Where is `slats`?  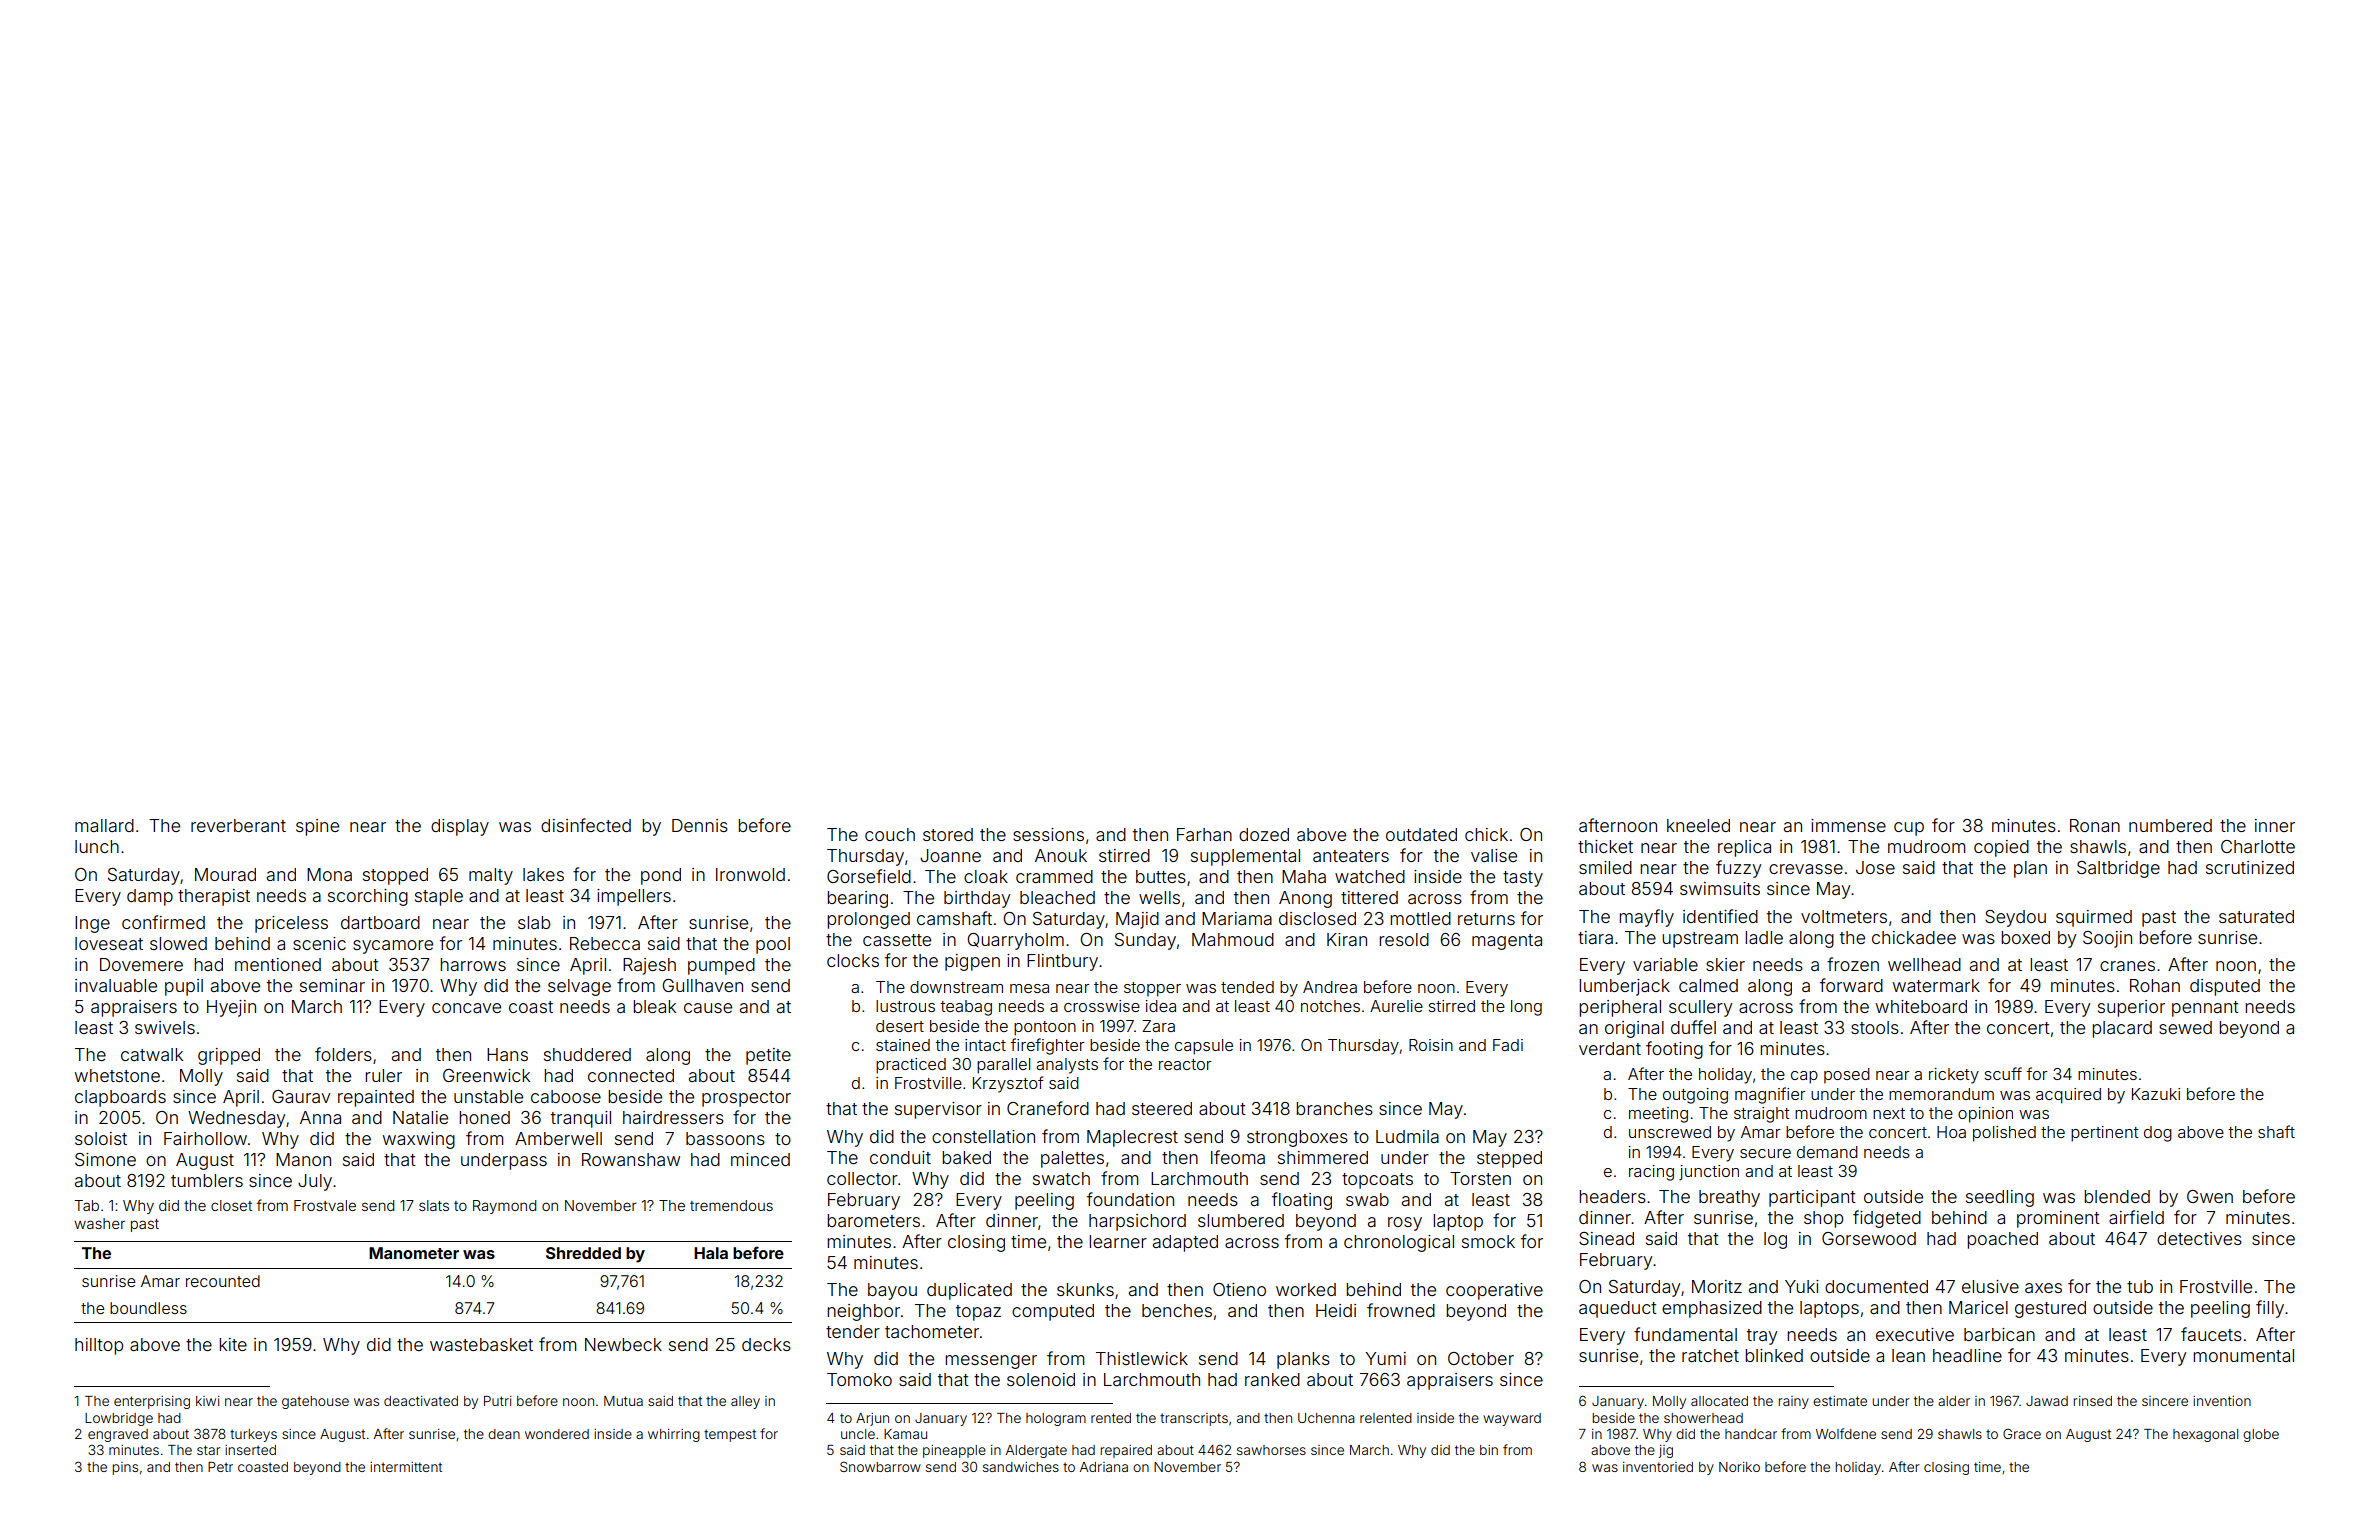 slats is located at coordinates (434, 1205).
